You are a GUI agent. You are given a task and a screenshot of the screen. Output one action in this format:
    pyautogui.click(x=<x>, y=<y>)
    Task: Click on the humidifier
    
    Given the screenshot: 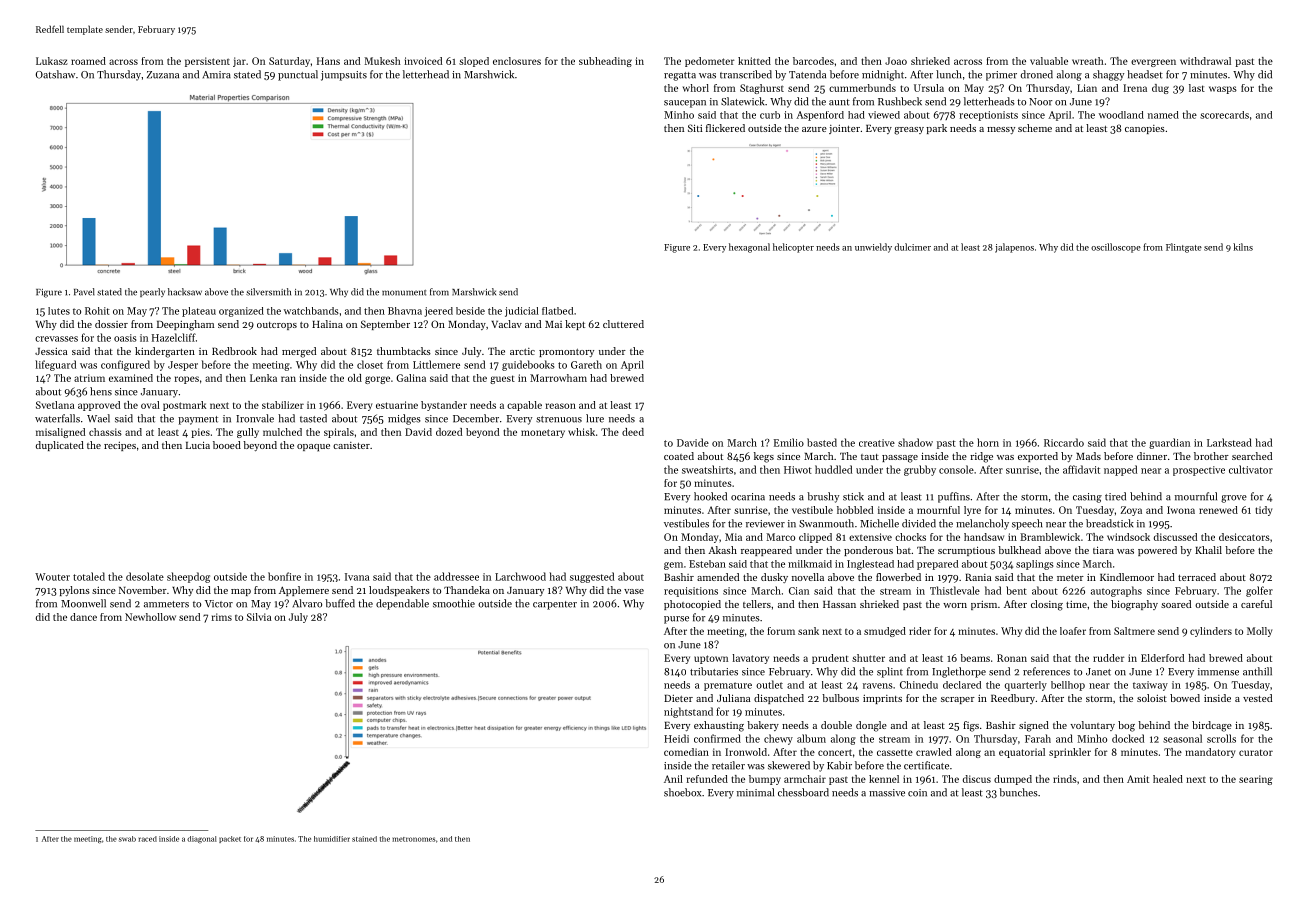 What is the action you would take?
    pyautogui.click(x=332, y=839)
